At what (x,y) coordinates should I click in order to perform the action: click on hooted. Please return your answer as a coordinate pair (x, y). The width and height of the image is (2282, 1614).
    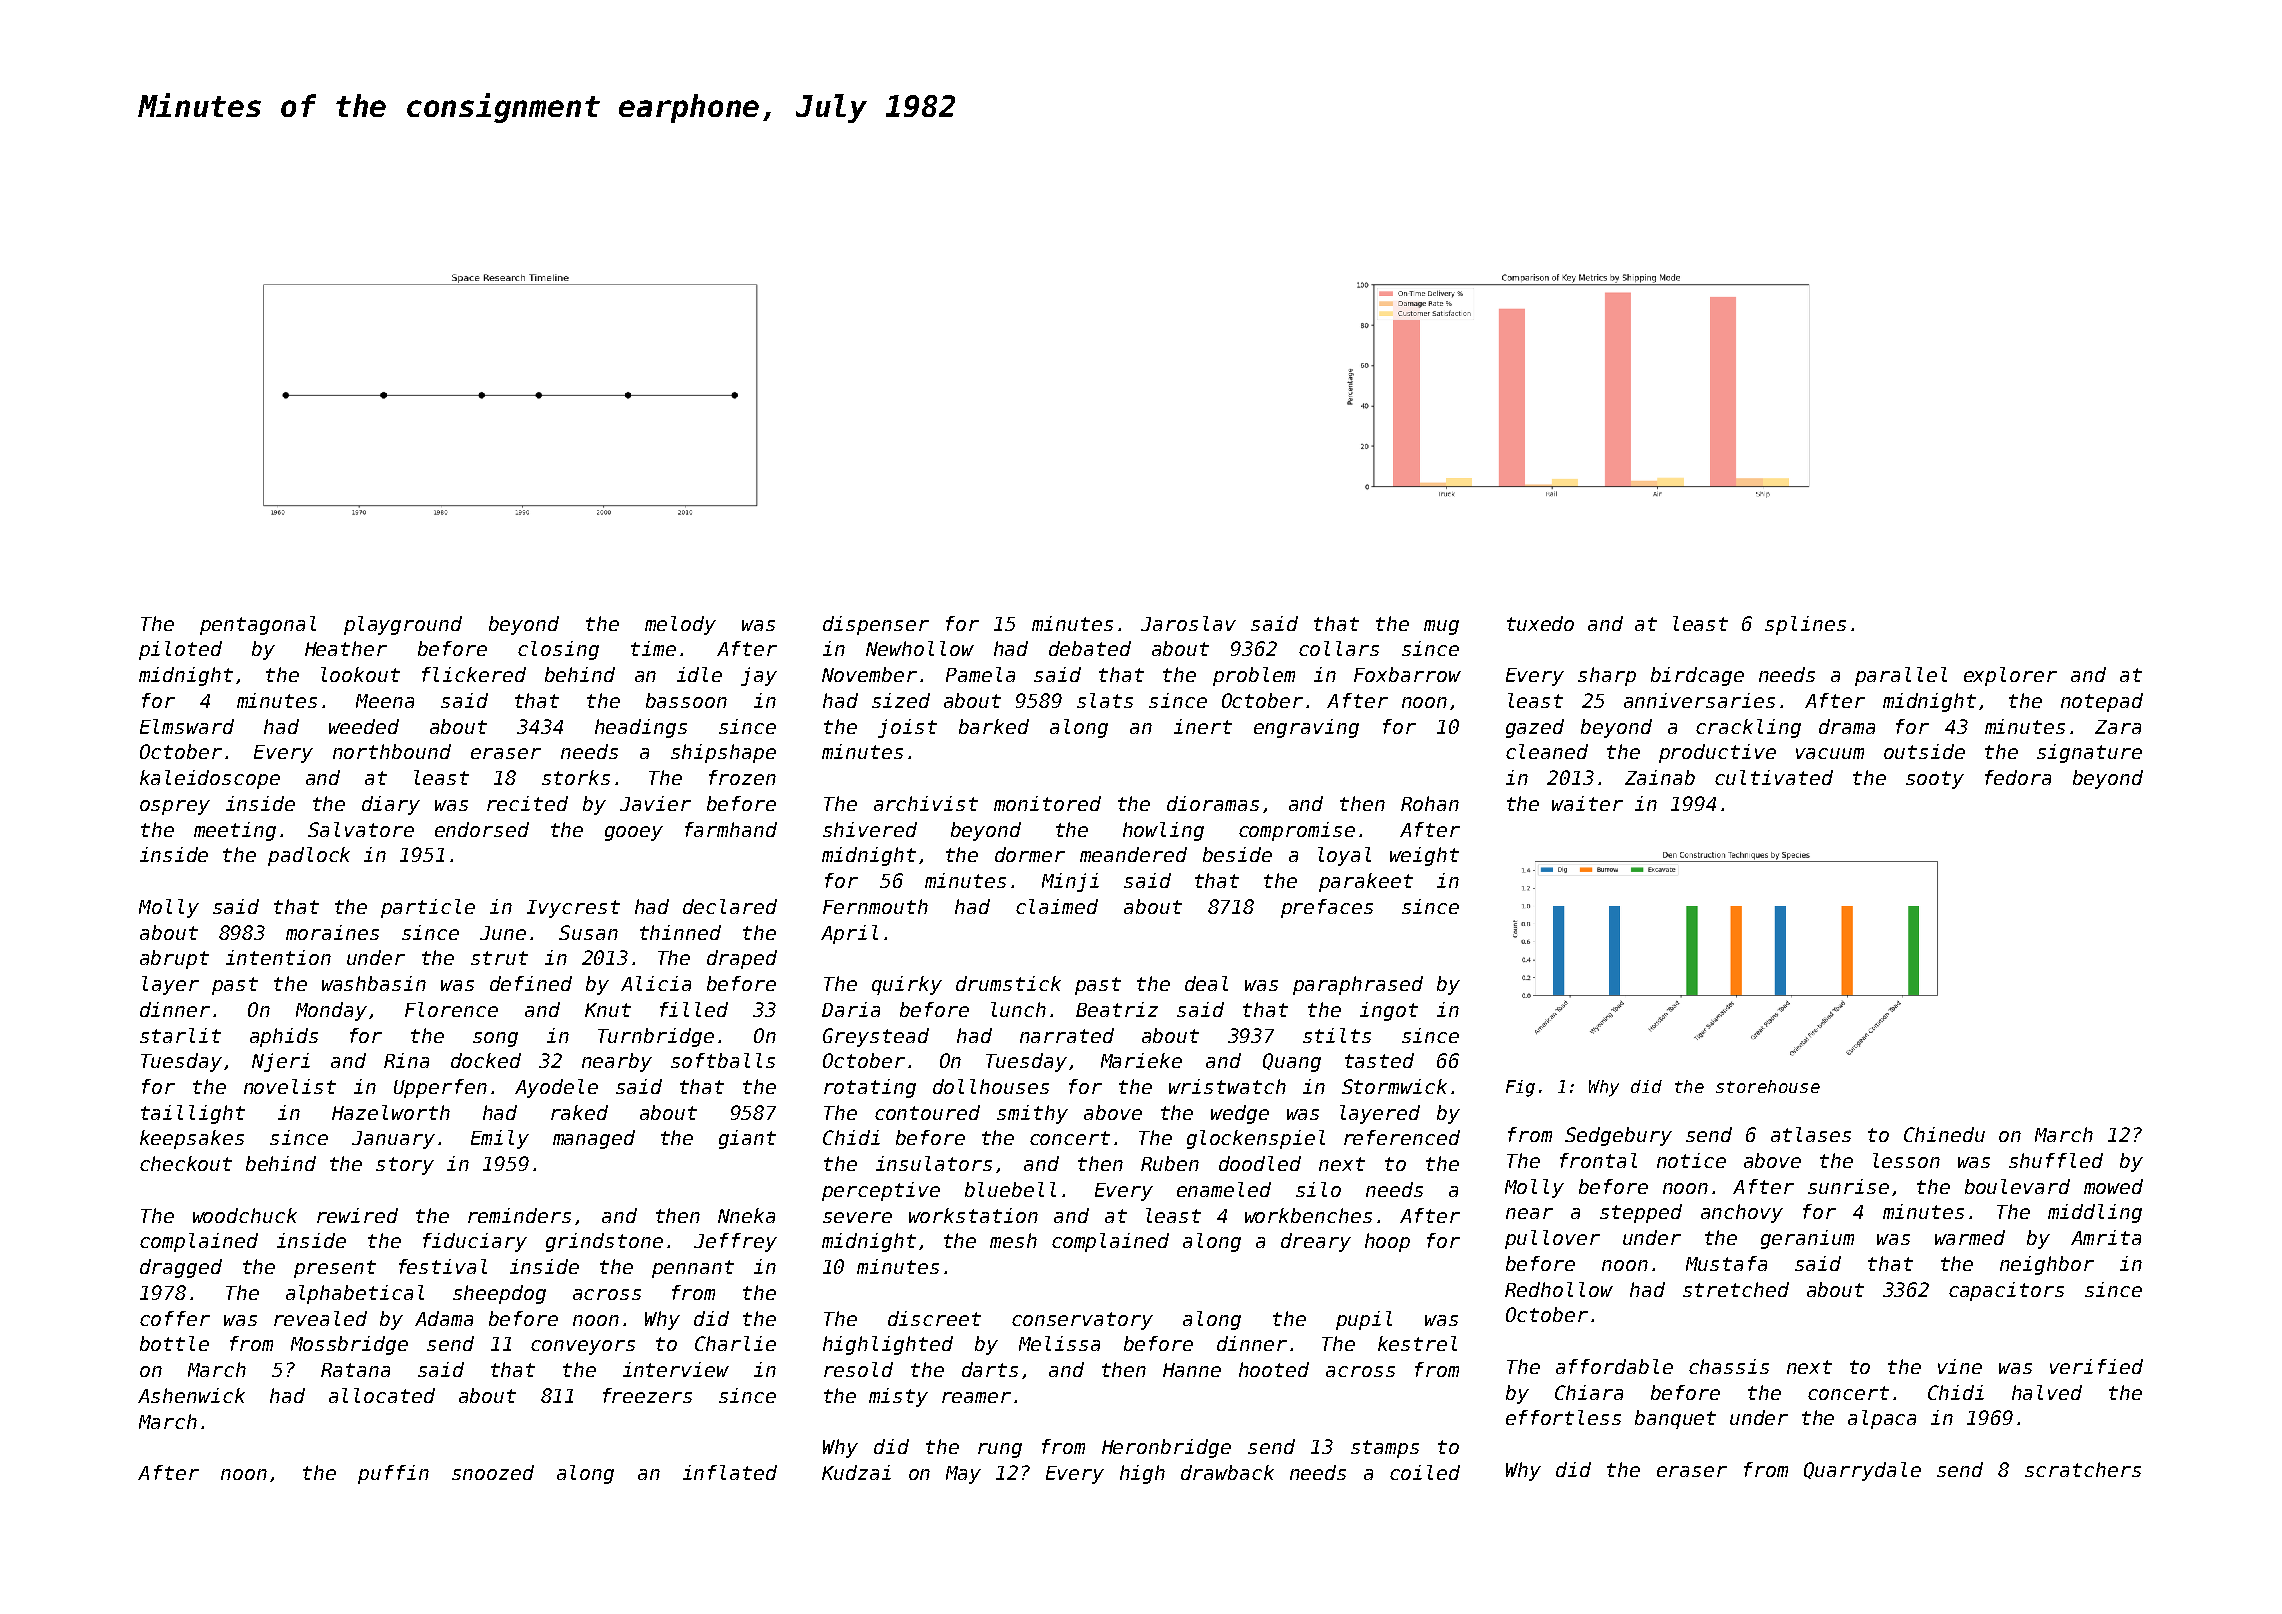
    Looking at the image, I should click on (1274, 1369).
